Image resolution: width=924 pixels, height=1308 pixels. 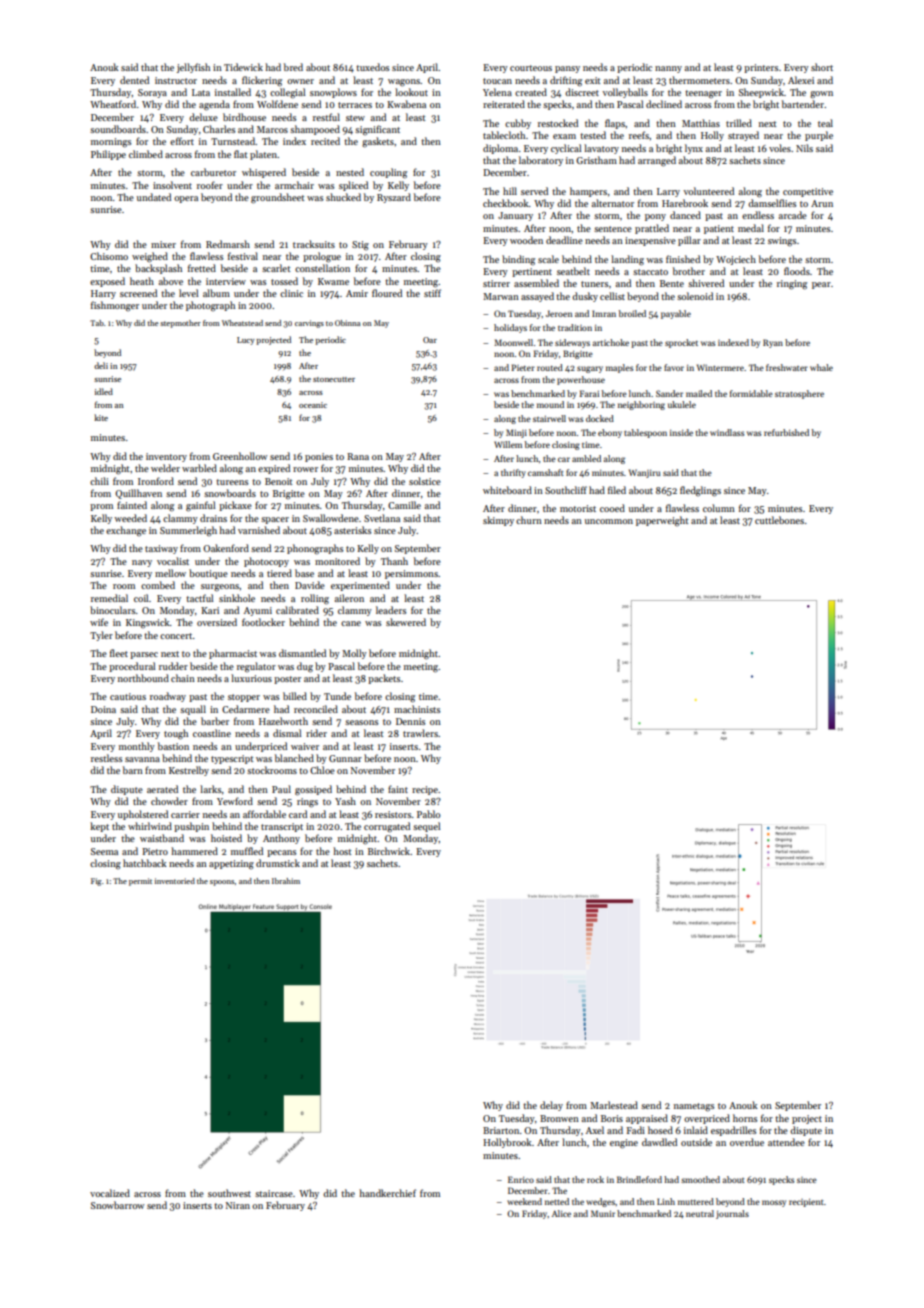 What do you see at coordinates (727, 432) in the screenshot?
I see `windlass` at bounding box center [727, 432].
